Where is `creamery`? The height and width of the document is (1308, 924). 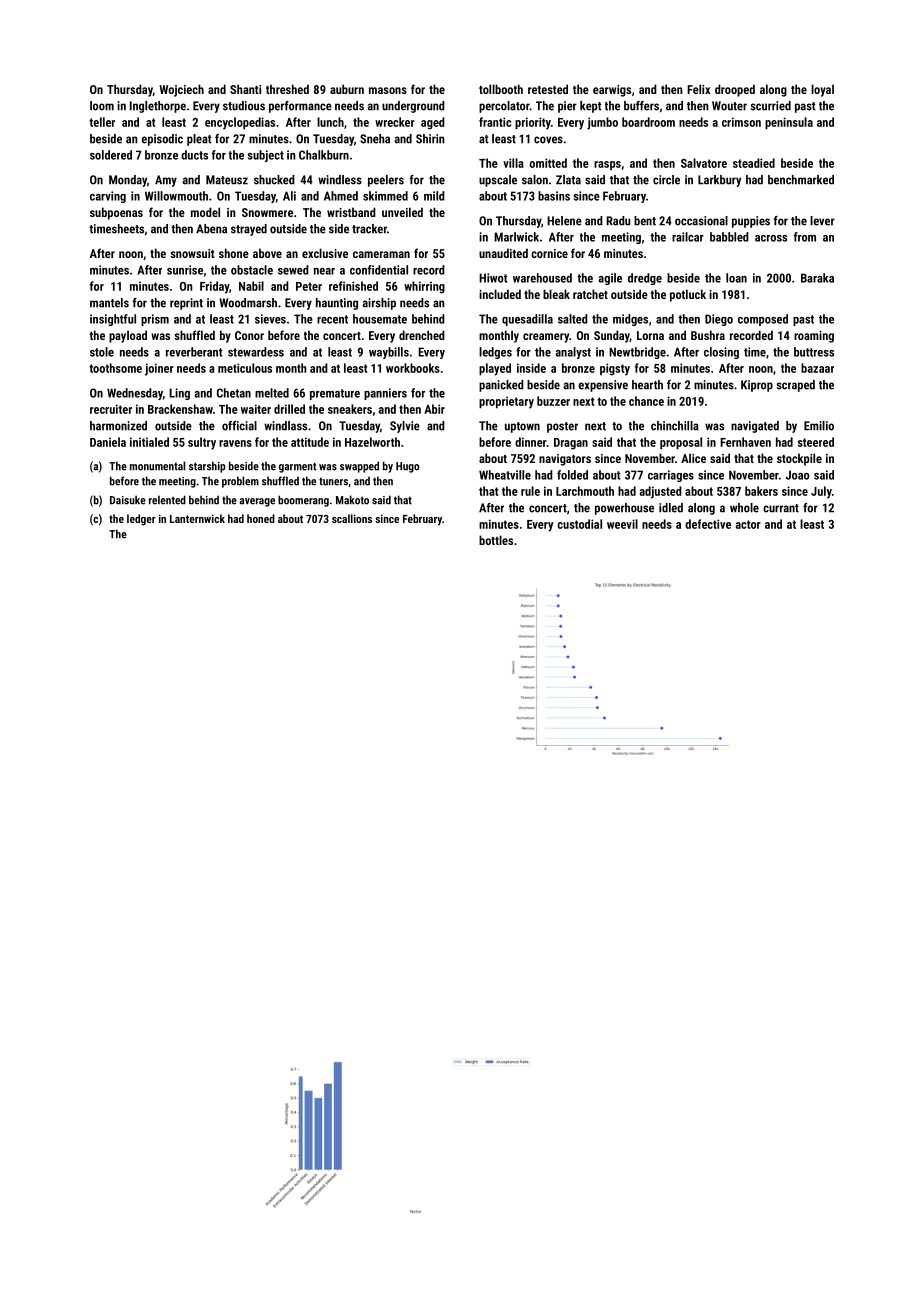
creamery is located at coordinates (546, 338).
